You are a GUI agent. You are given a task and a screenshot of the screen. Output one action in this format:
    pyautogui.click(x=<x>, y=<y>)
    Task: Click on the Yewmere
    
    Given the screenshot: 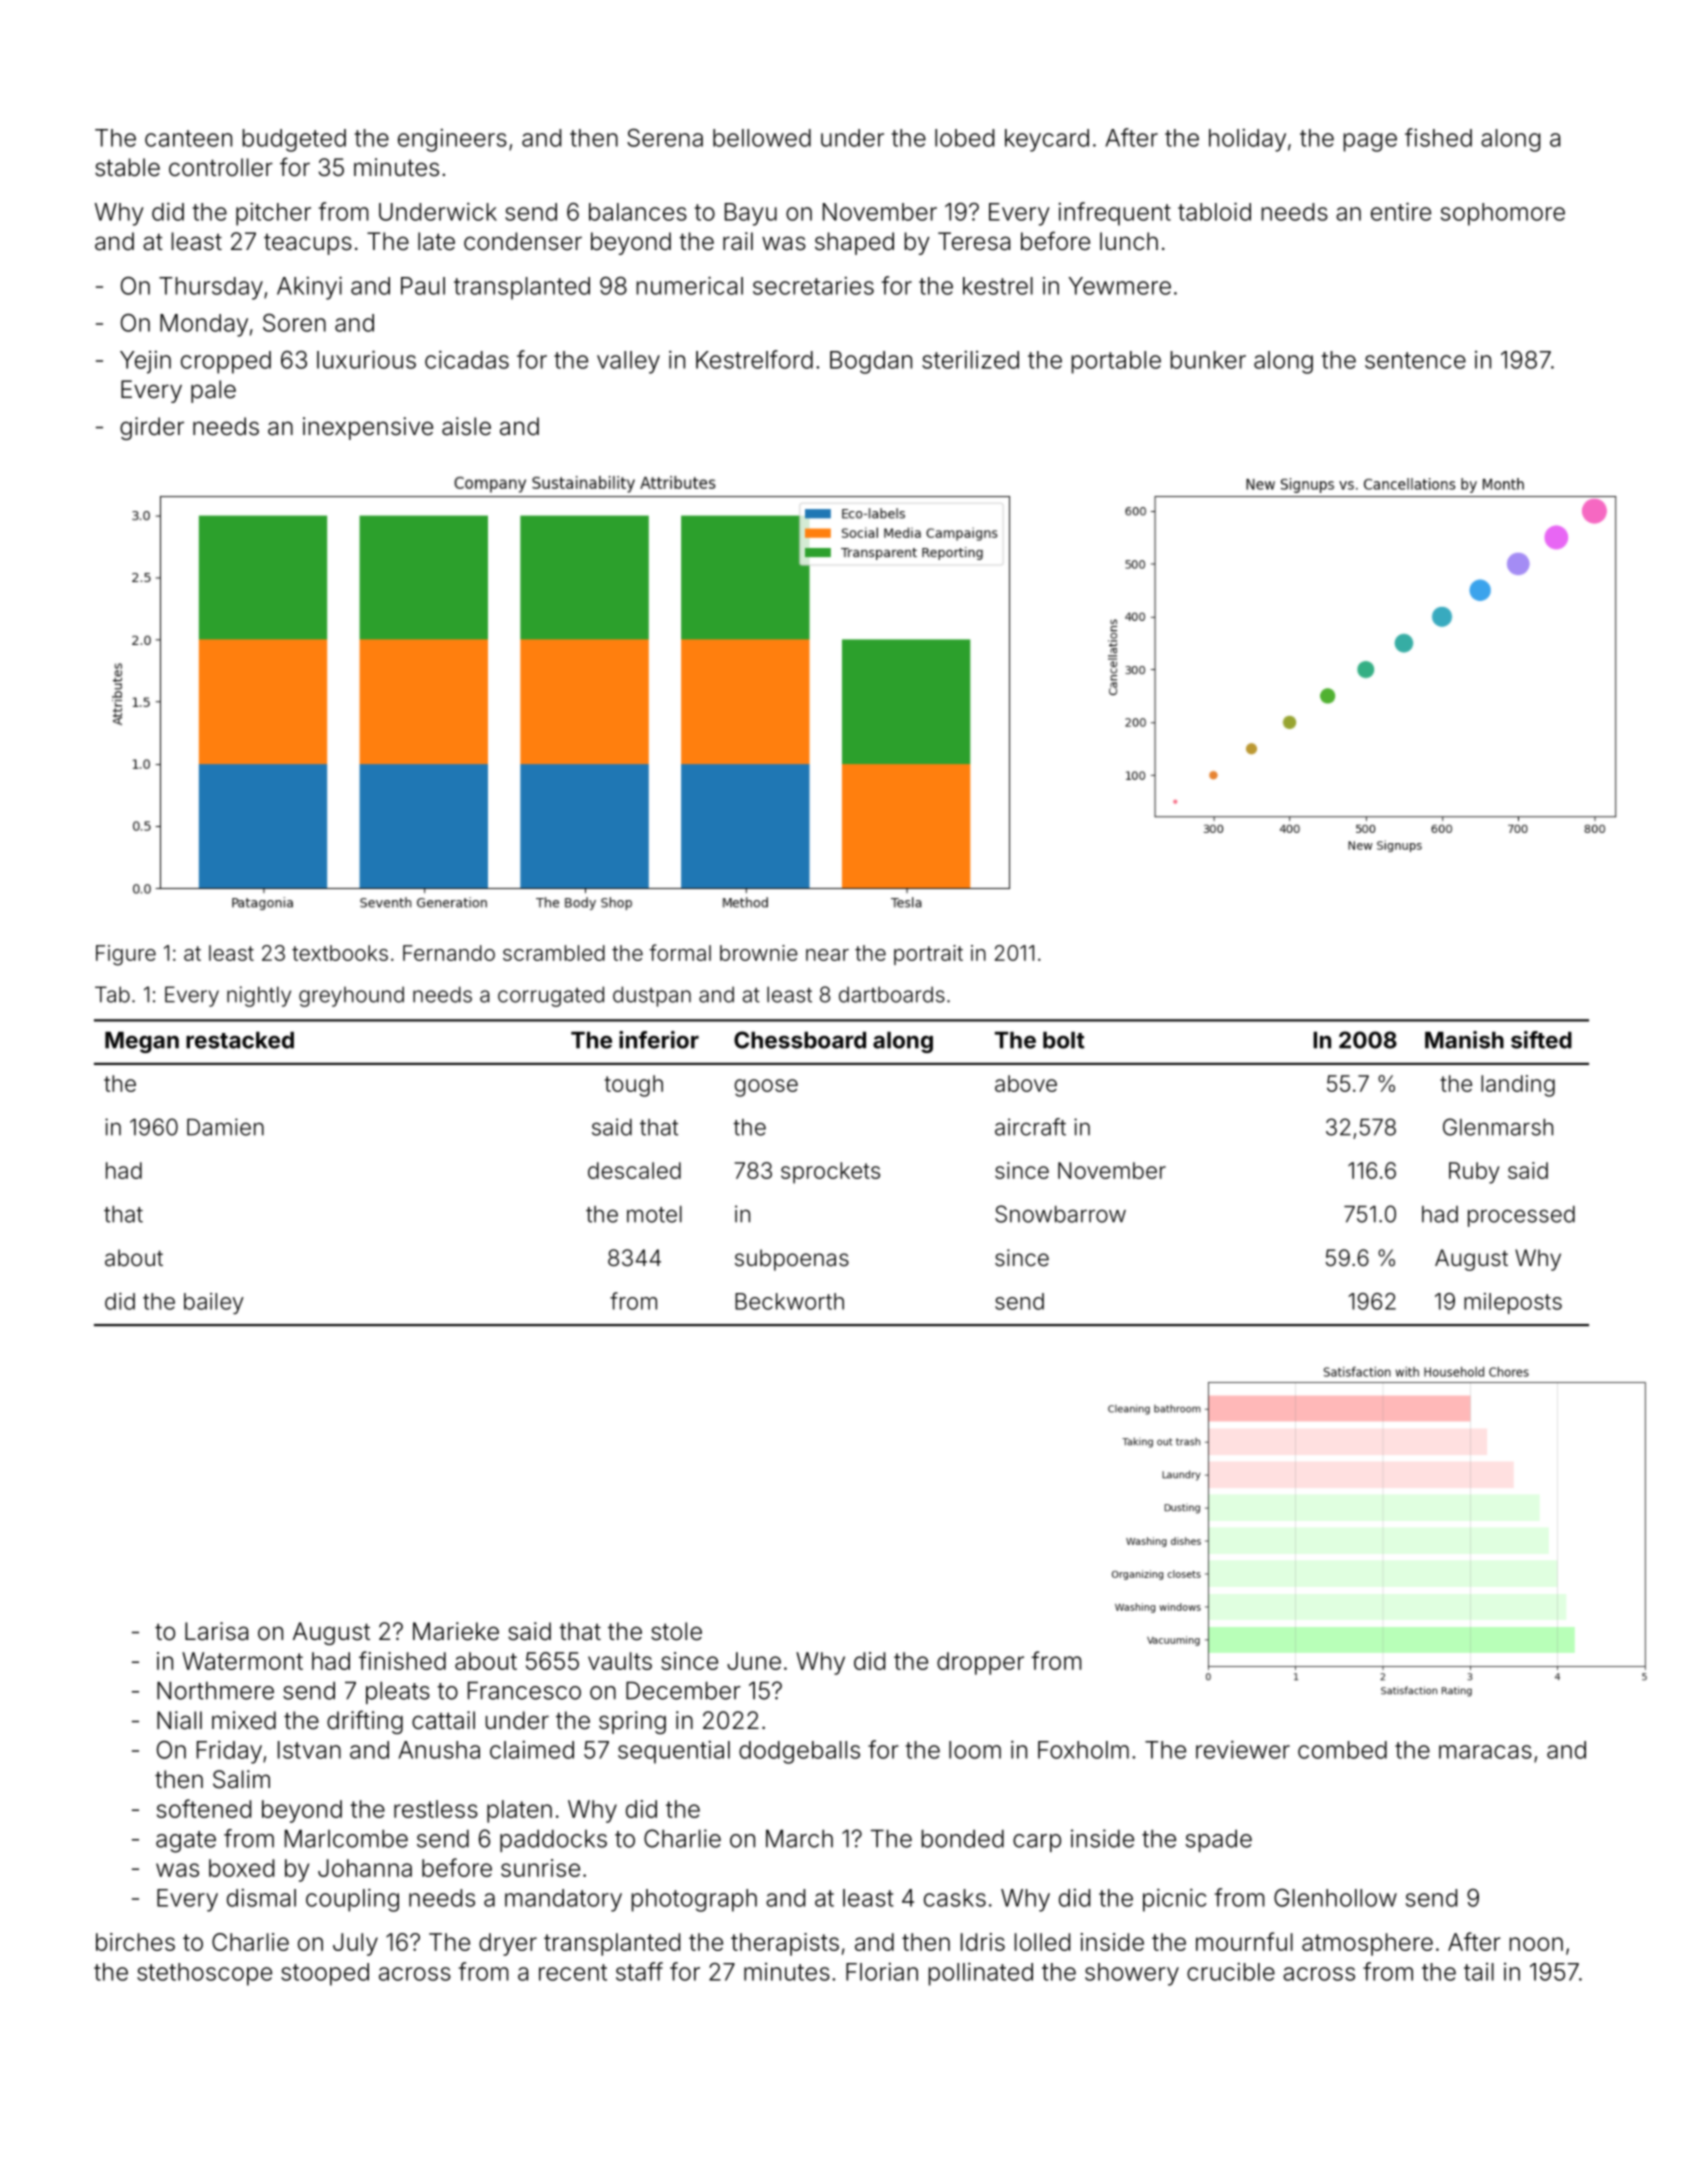 What is the action you would take?
    pyautogui.click(x=1119, y=286)
